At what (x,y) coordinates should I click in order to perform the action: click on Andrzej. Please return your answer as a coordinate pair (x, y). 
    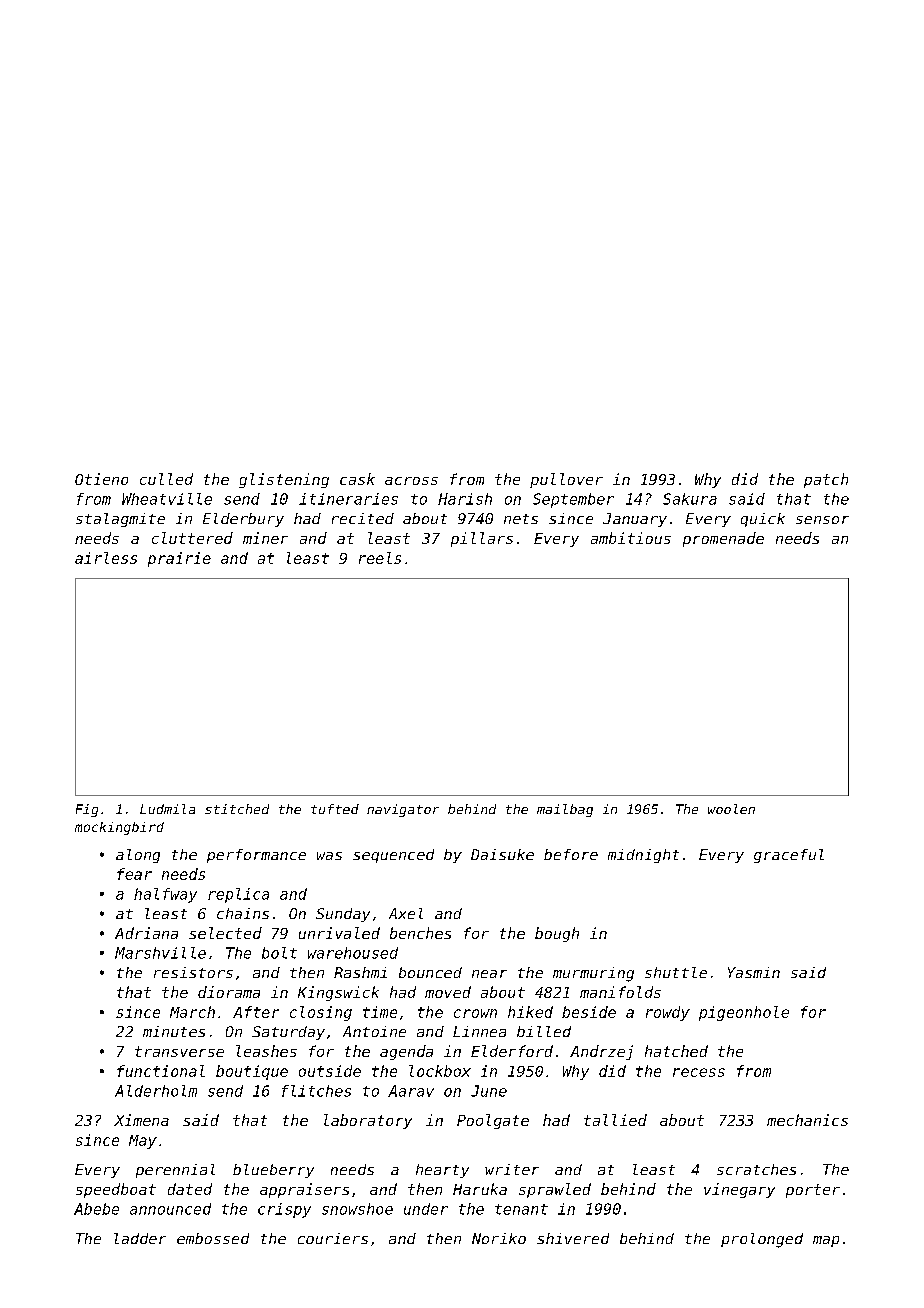
    Looking at the image, I should click on (601, 1052).
